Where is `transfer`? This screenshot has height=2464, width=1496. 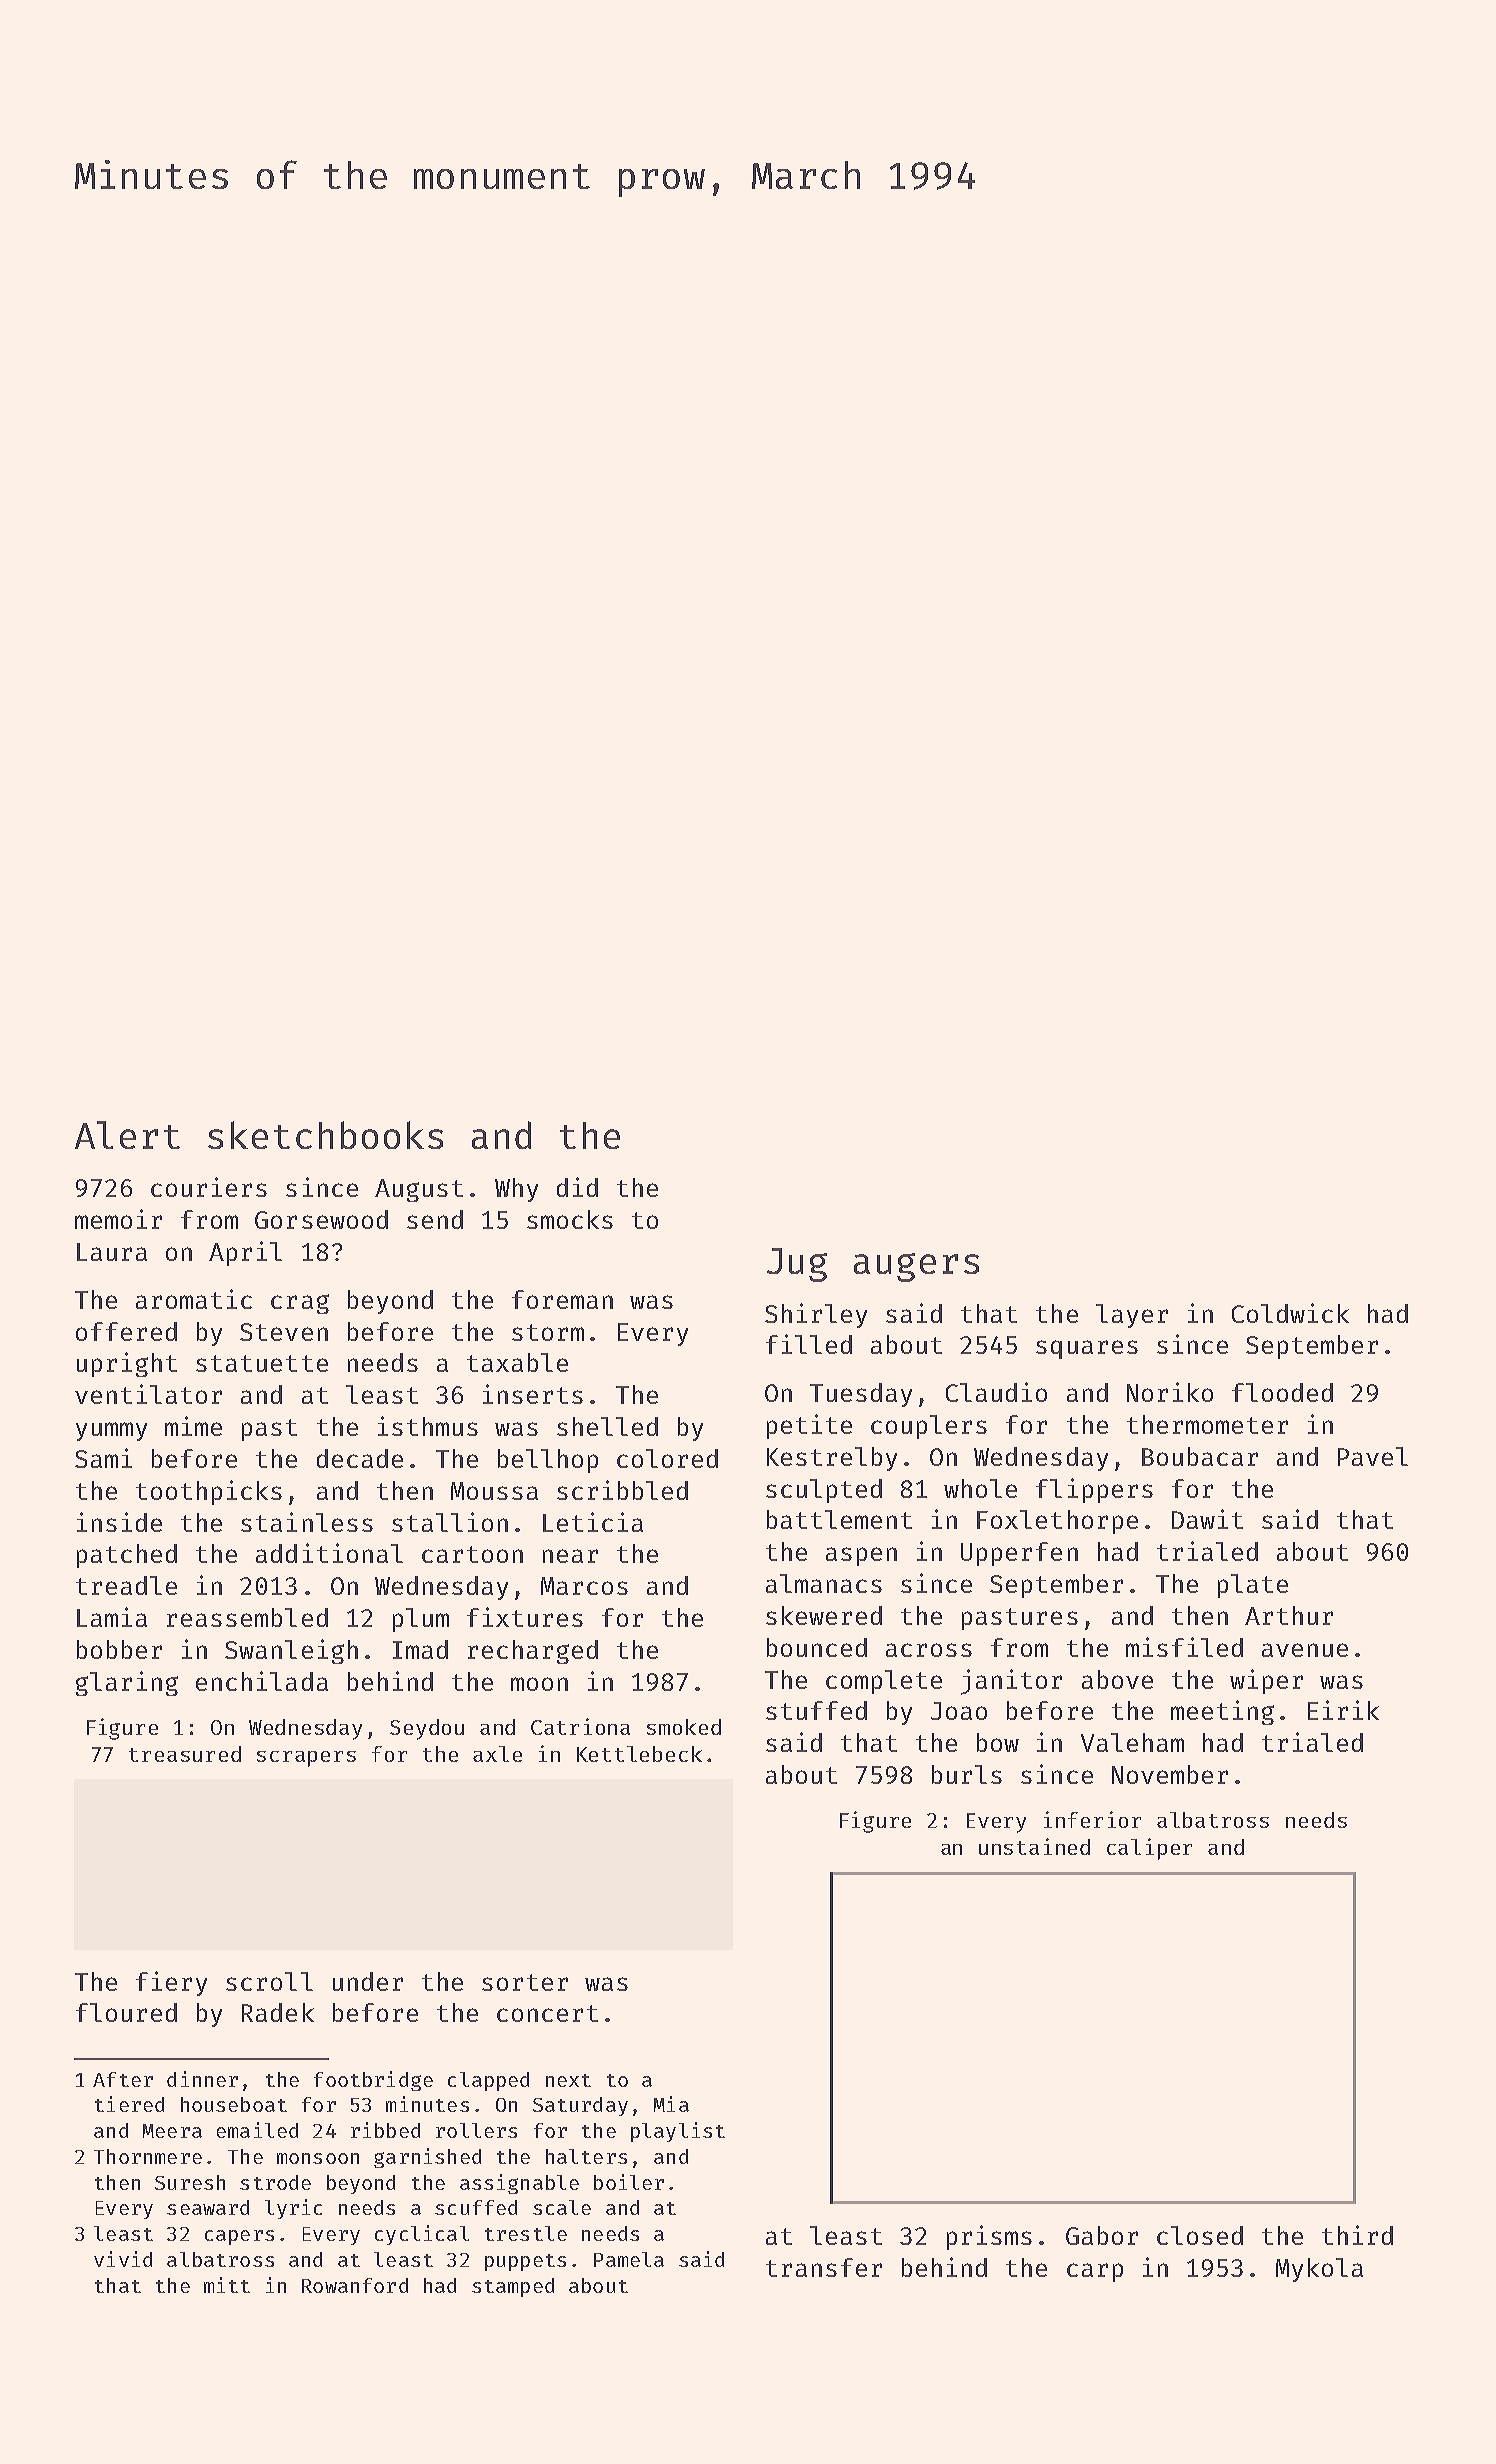 transfer is located at coordinates (824, 2267).
